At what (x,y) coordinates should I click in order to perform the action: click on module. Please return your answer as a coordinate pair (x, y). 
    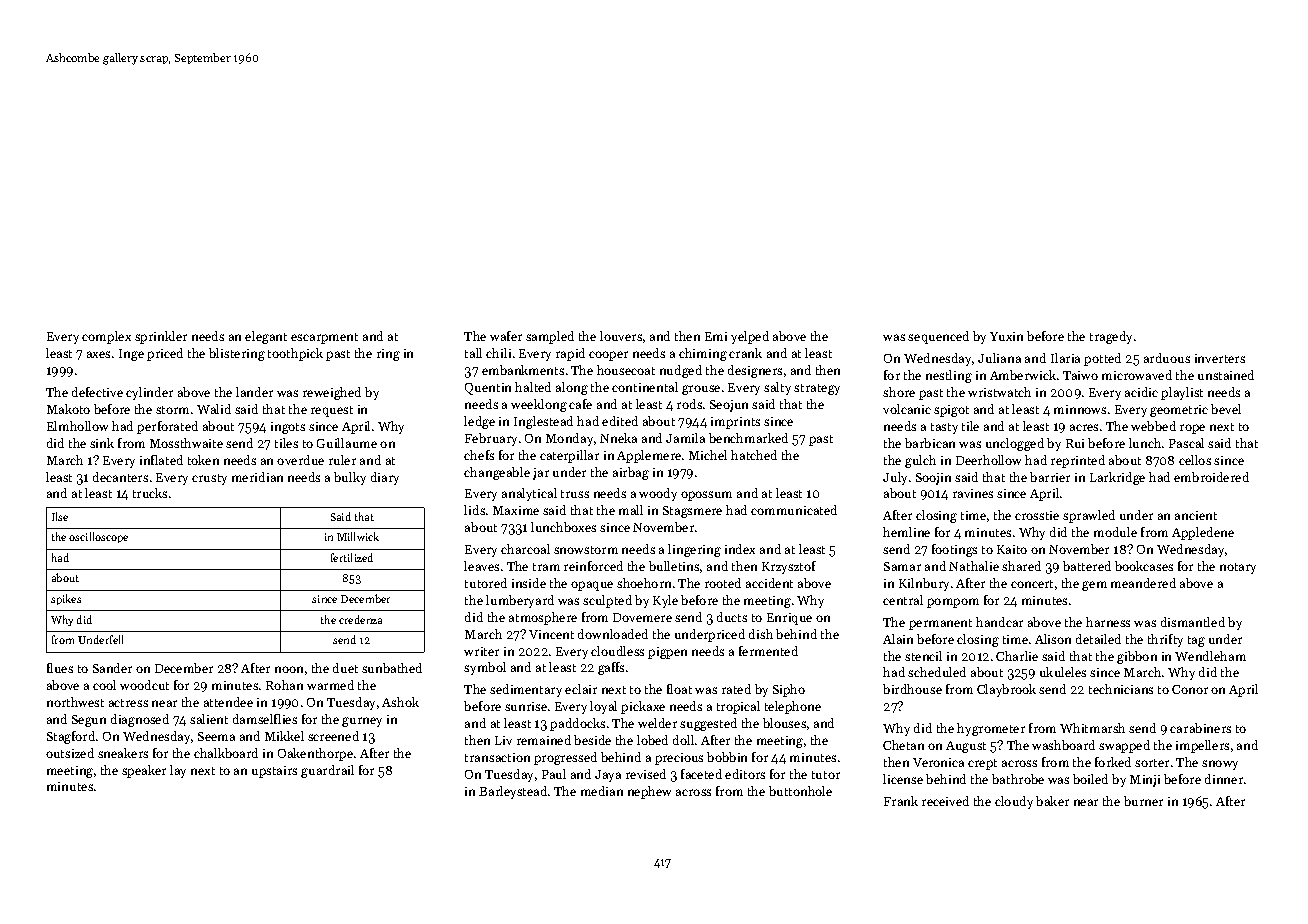
    Looking at the image, I should click on (1115, 532).
